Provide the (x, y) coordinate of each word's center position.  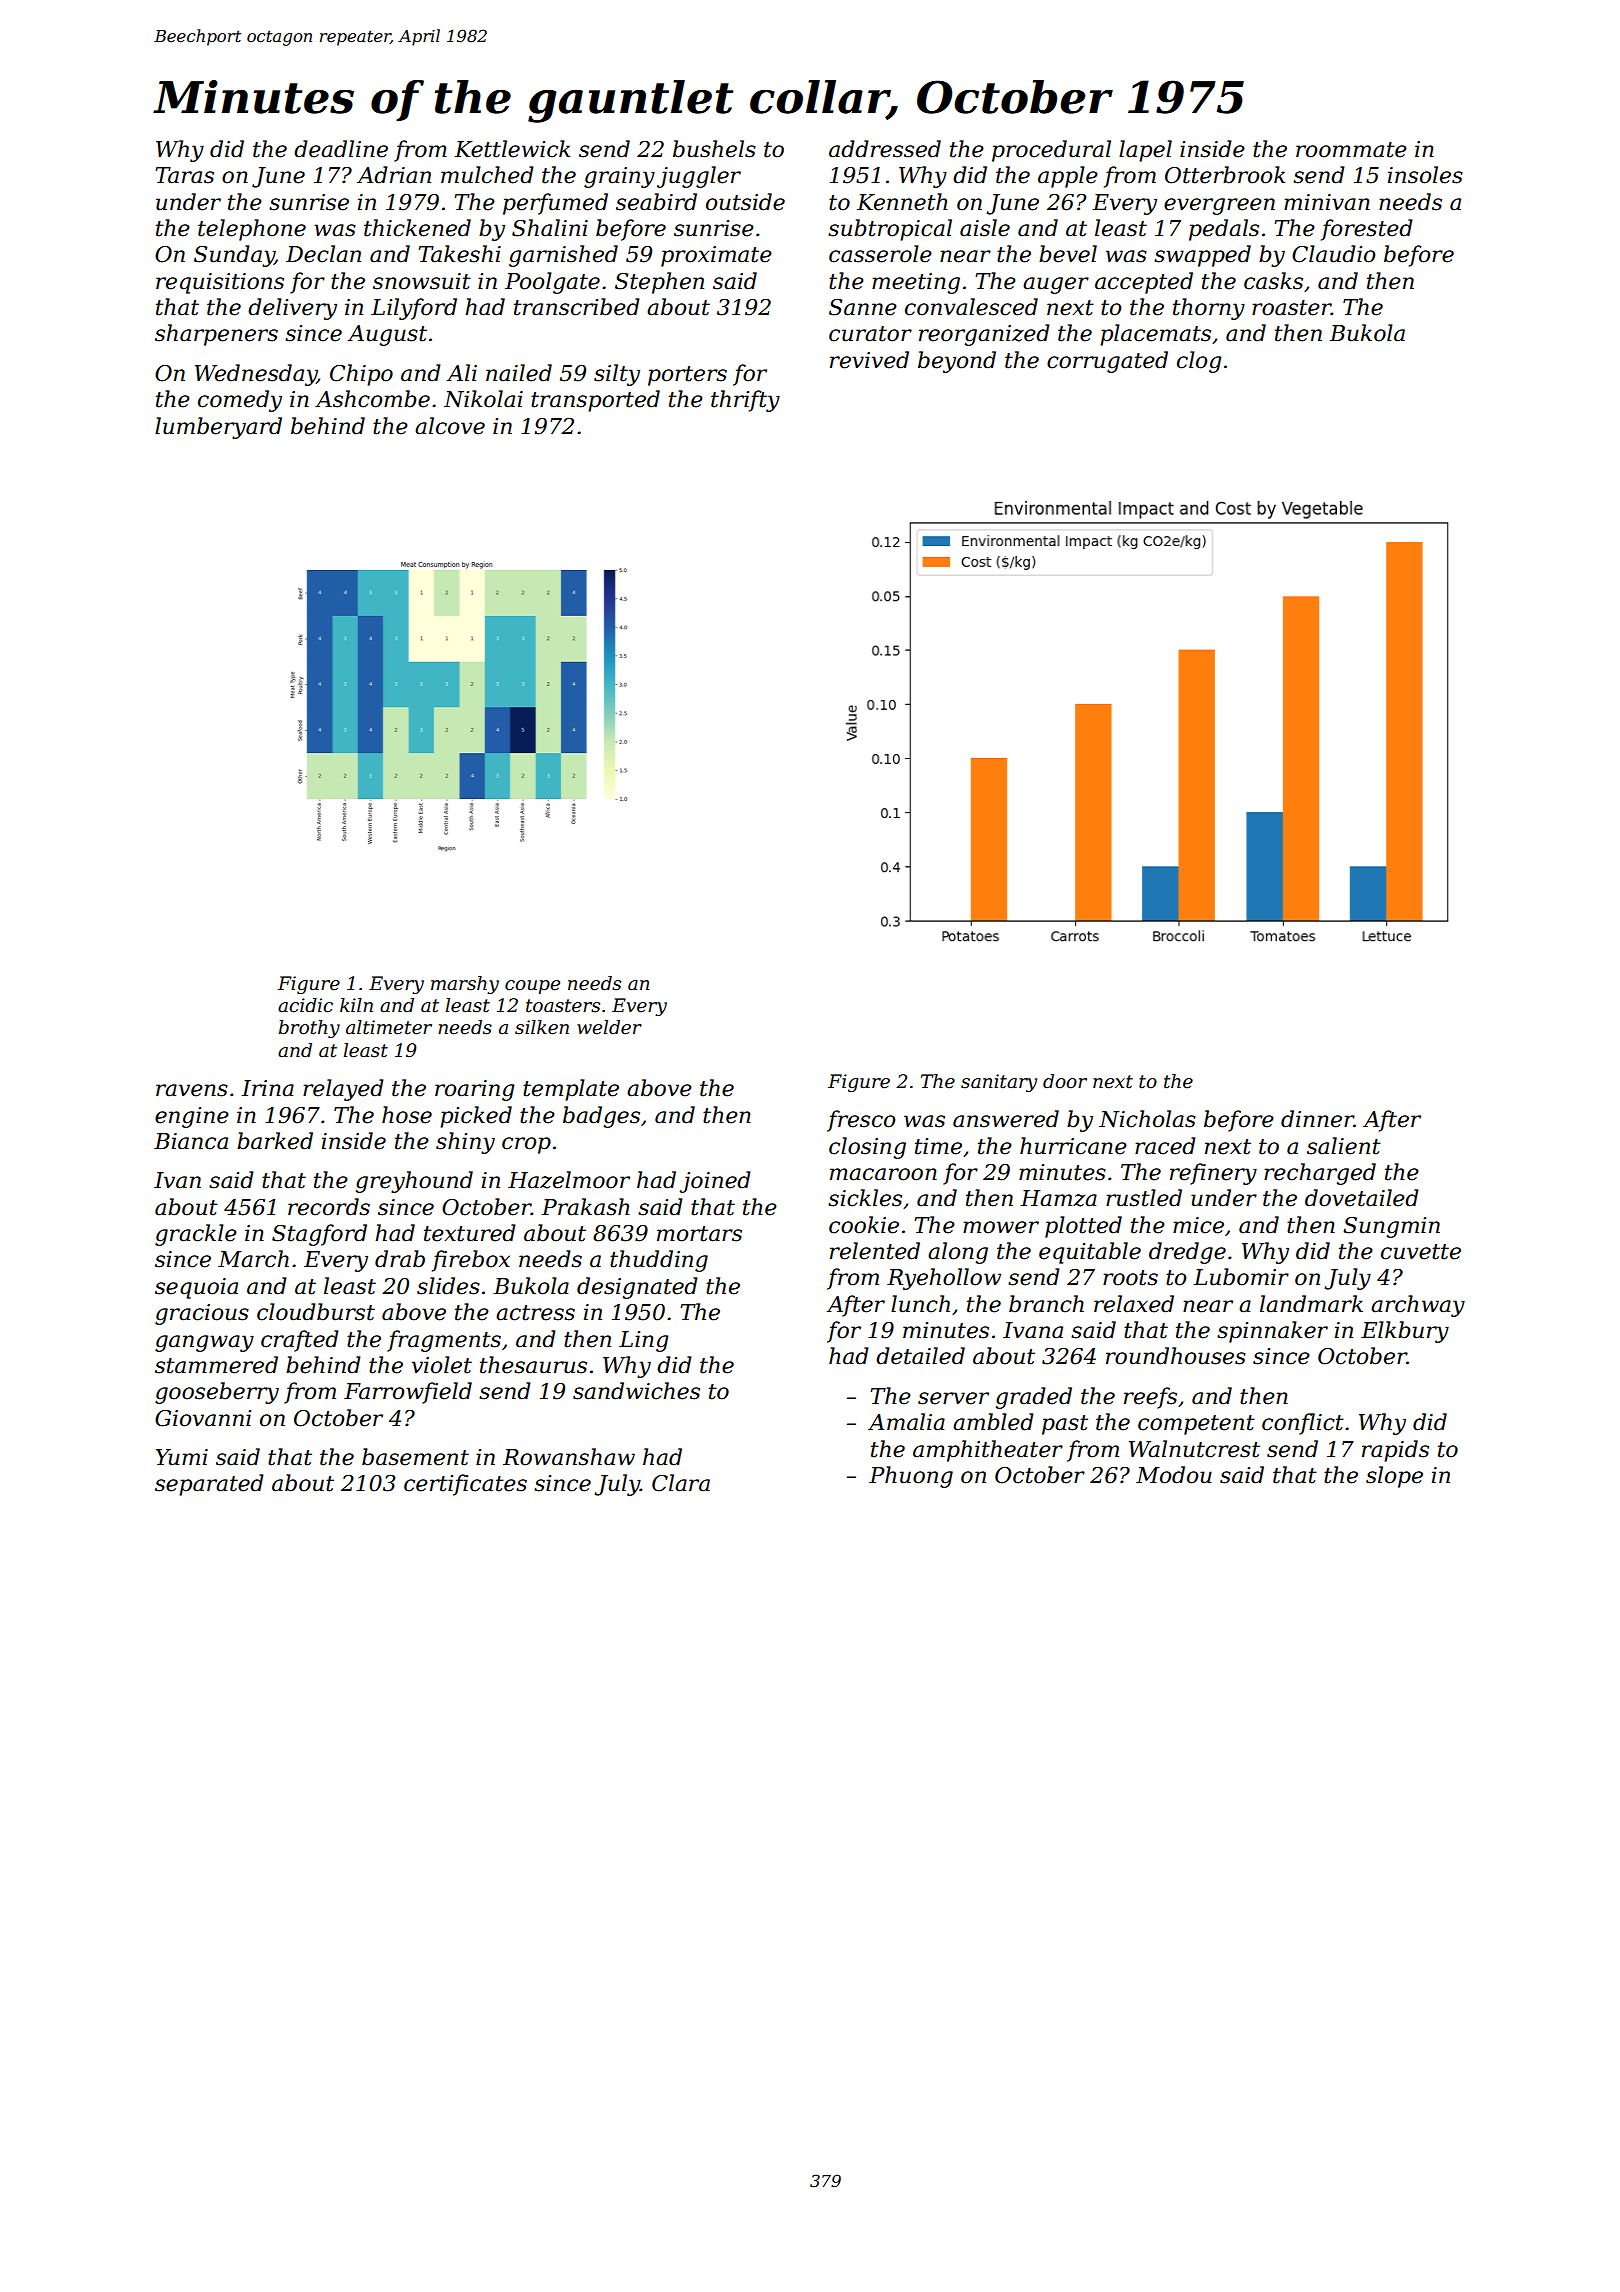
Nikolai (483, 399)
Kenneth (902, 202)
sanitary (999, 1083)
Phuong (911, 1477)
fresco (861, 1121)
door (1065, 1081)
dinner (1317, 1119)
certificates (465, 1485)
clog (1199, 362)
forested (1367, 230)
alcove (450, 426)
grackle (196, 1235)
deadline (341, 149)
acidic (305, 1005)
